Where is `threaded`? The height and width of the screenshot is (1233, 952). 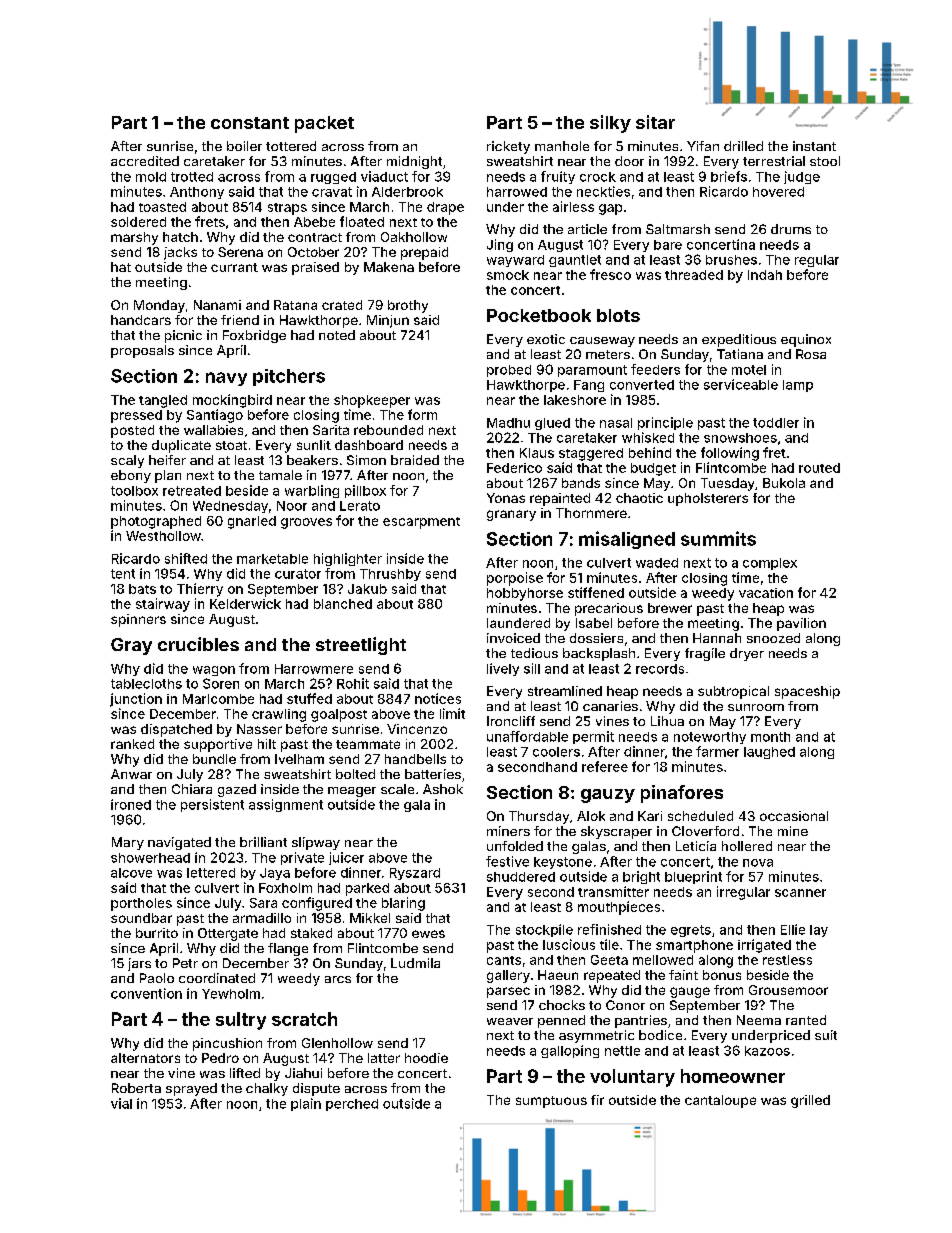 threaded is located at coordinates (694, 275).
